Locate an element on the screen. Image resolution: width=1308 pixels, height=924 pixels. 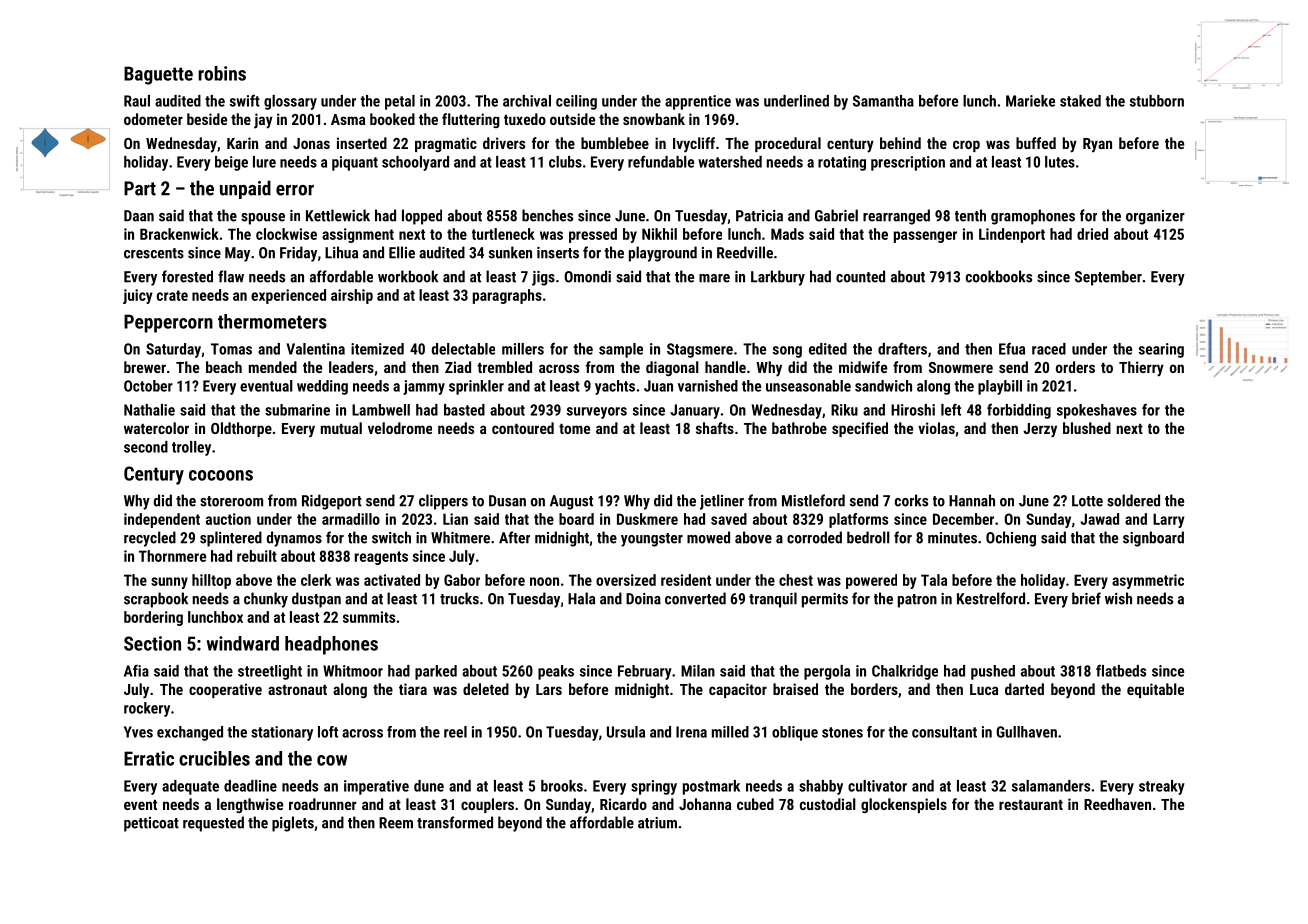
yachts is located at coordinates (615, 387).
